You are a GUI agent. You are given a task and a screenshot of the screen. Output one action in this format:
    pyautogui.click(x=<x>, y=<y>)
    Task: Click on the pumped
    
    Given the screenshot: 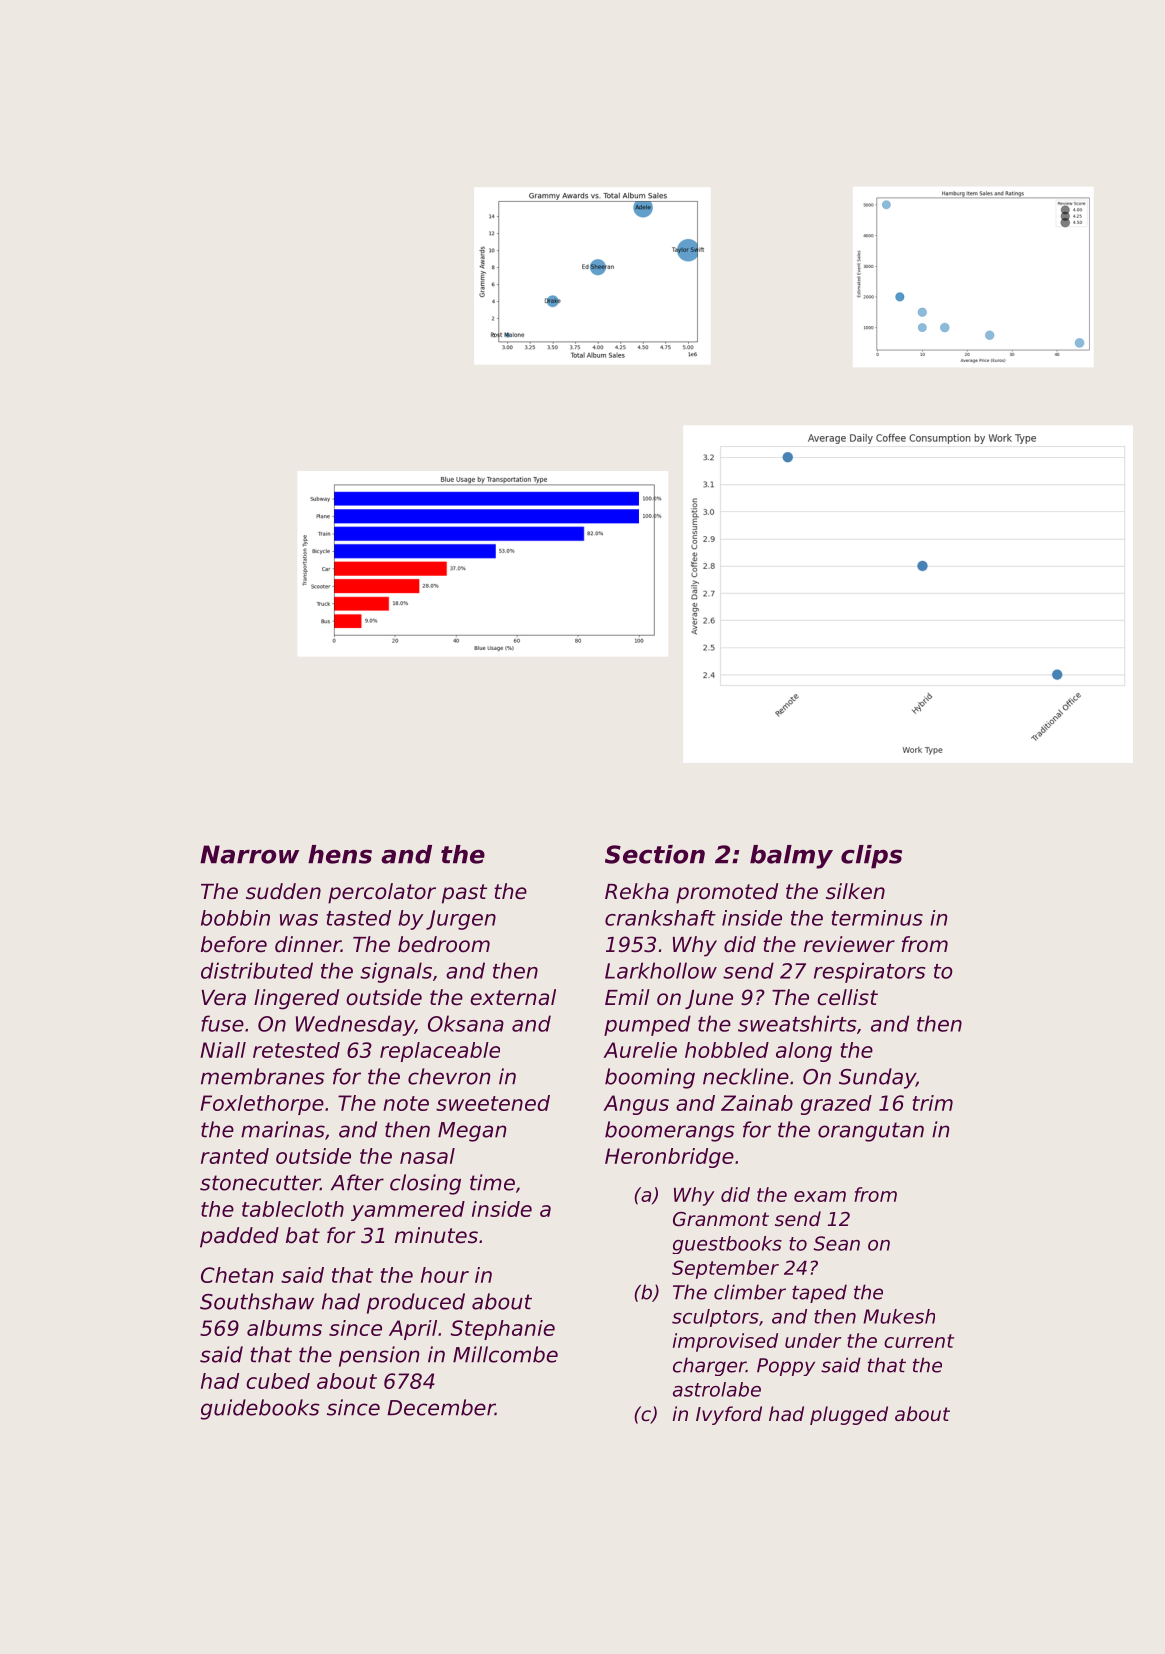 What is the action you would take?
    pyautogui.click(x=647, y=1025)
